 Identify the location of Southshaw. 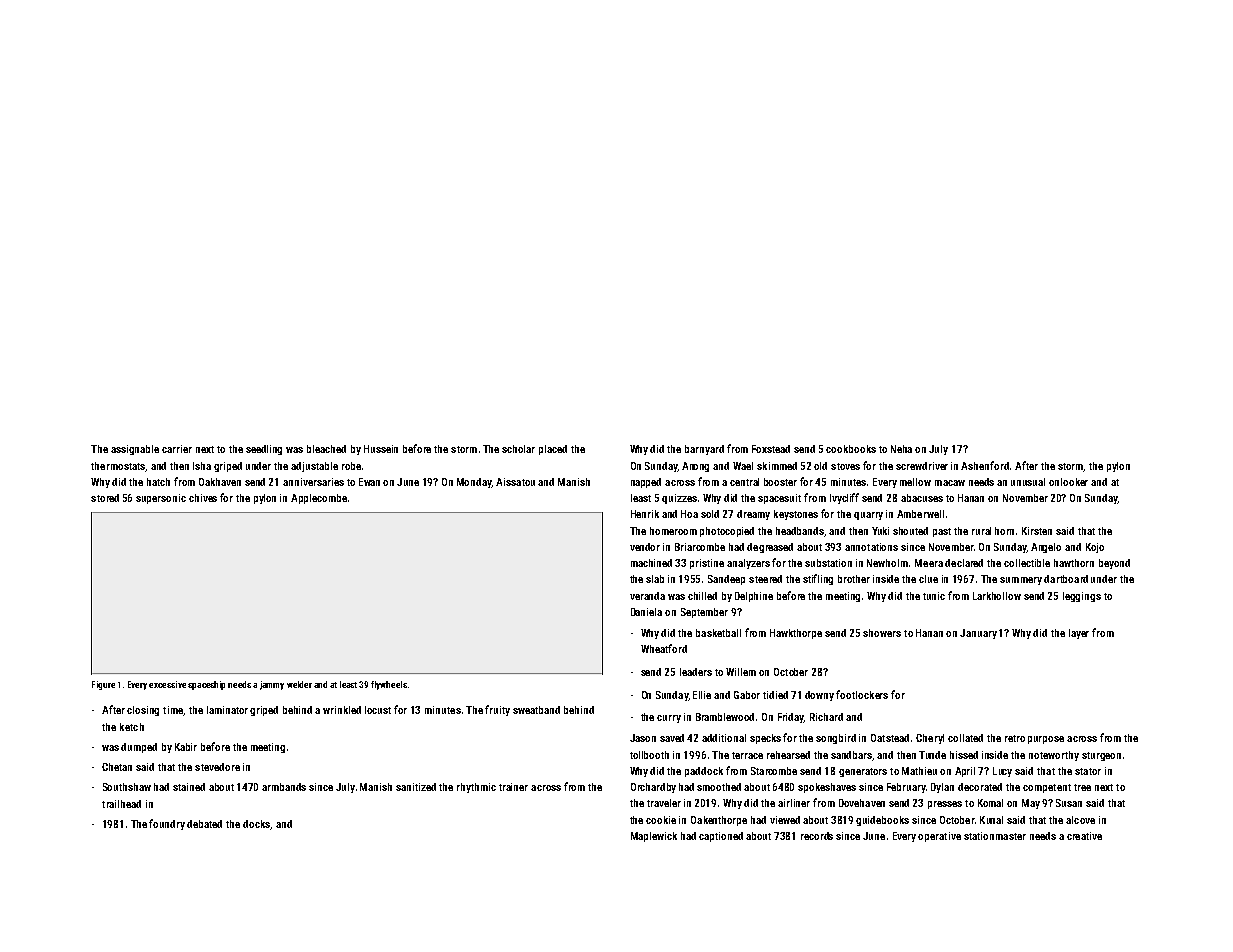
(127, 787).
